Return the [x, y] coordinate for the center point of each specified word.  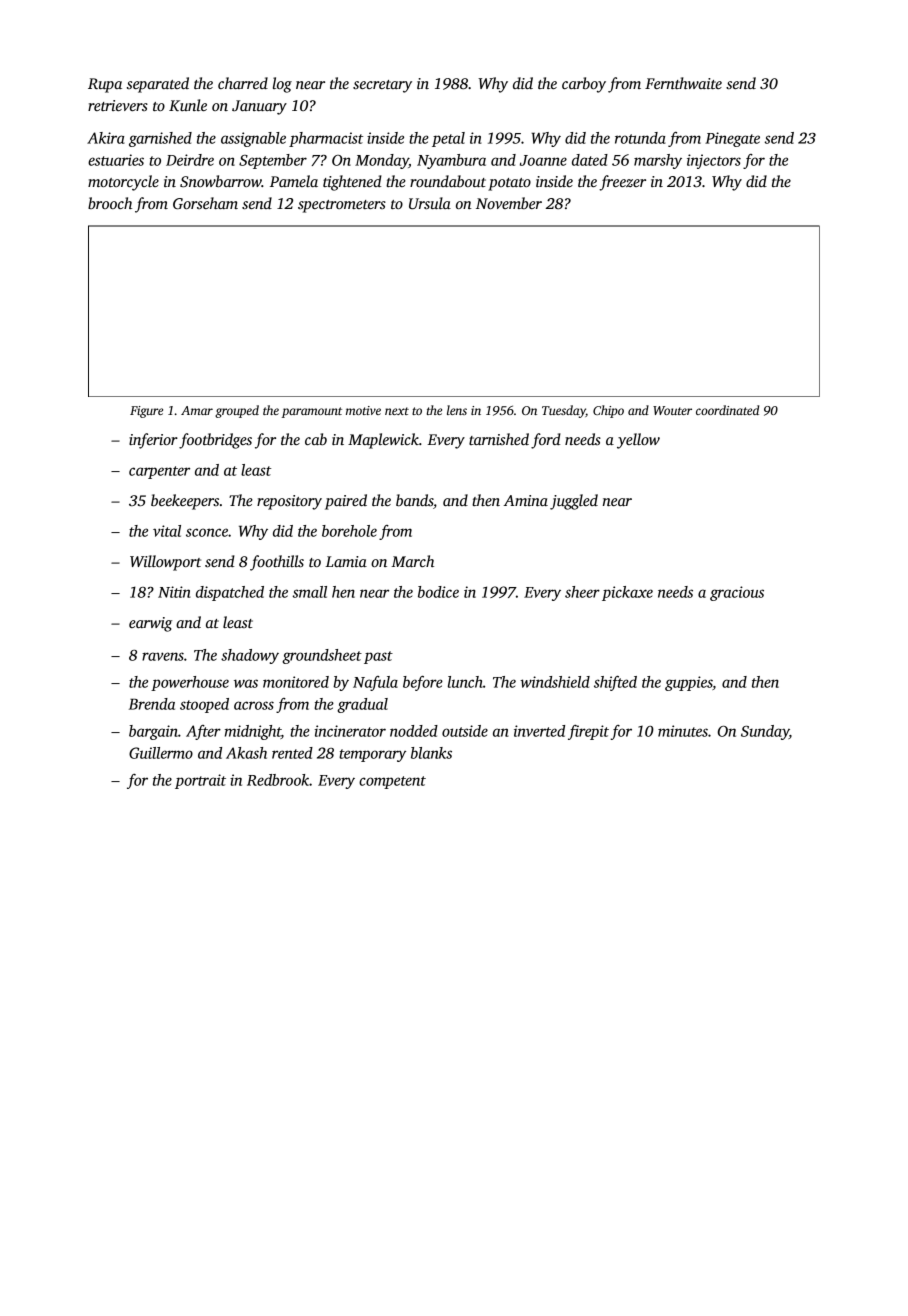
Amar [197, 410]
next [397, 411]
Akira [106, 138]
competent [392, 782]
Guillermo [161, 753]
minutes [683, 731]
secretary [382, 86]
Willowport [165, 563]
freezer [622, 183]
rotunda [640, 138]
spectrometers [342, 206]
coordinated [727, 410]
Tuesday [564, 411]
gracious [737, 593]
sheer [582, 592]
